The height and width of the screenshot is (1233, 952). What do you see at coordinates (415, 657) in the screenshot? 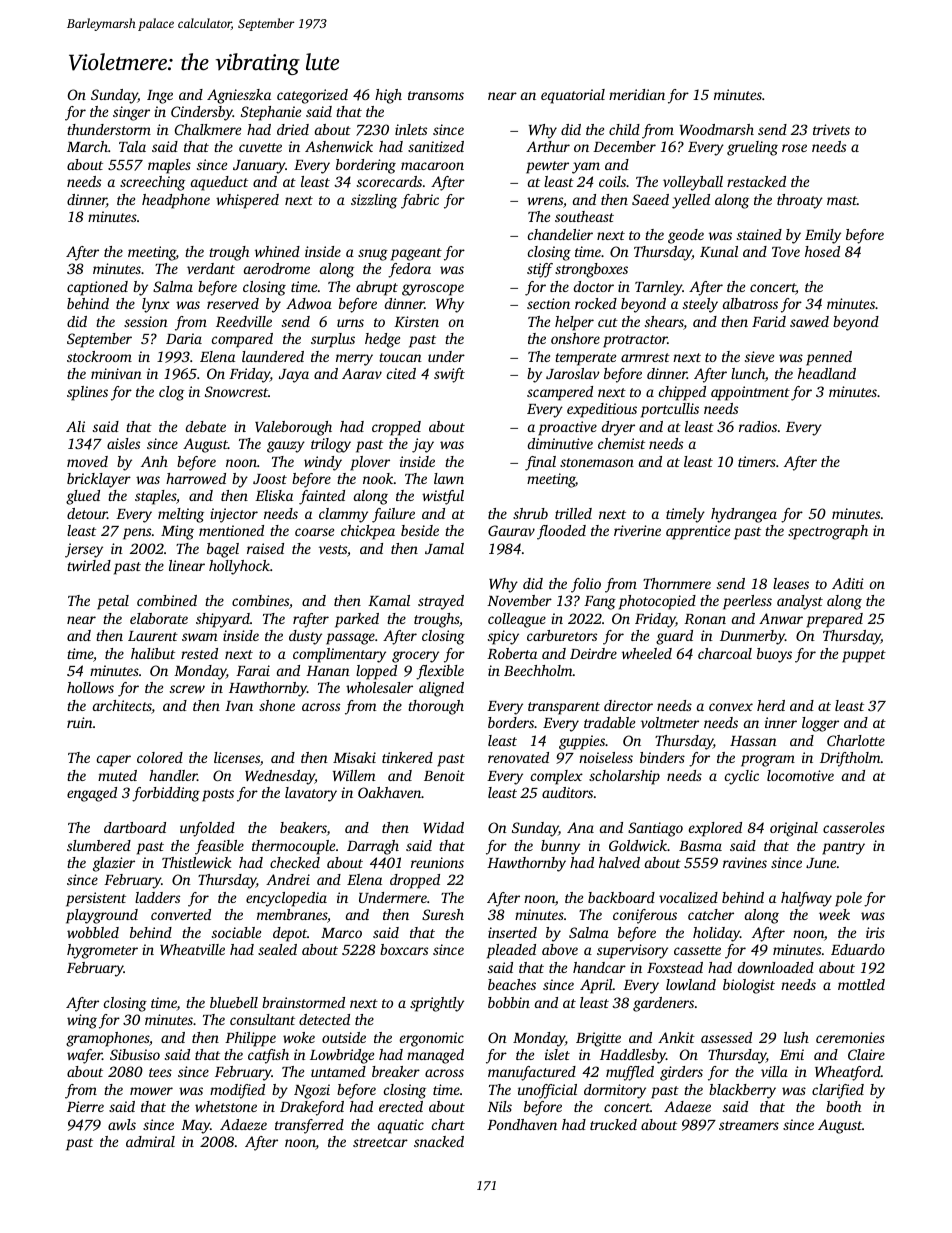
I see `grocery` at bounding box center [415, 657].
